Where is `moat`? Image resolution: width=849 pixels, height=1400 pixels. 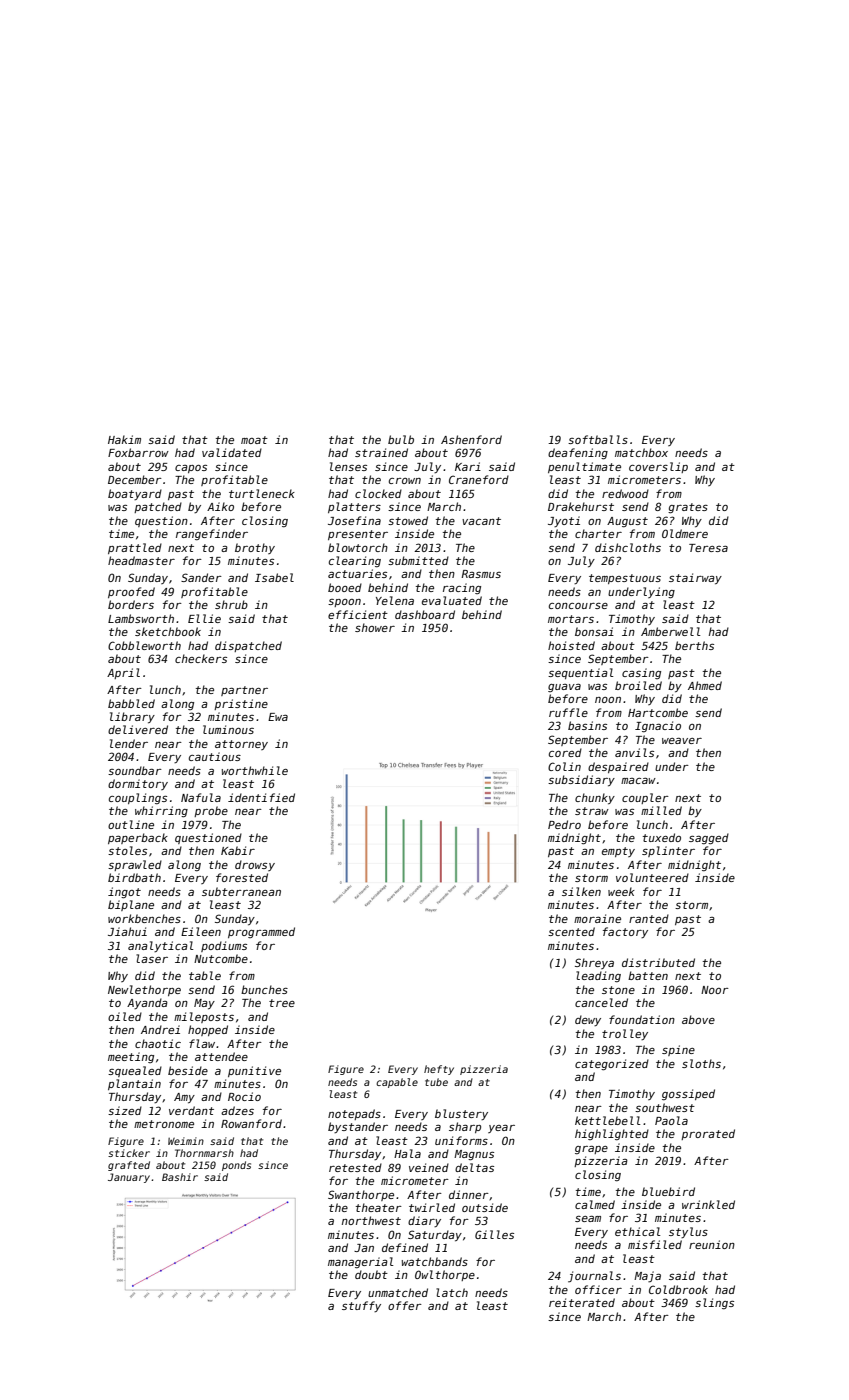
moat is located at coordinates (254, 440).
